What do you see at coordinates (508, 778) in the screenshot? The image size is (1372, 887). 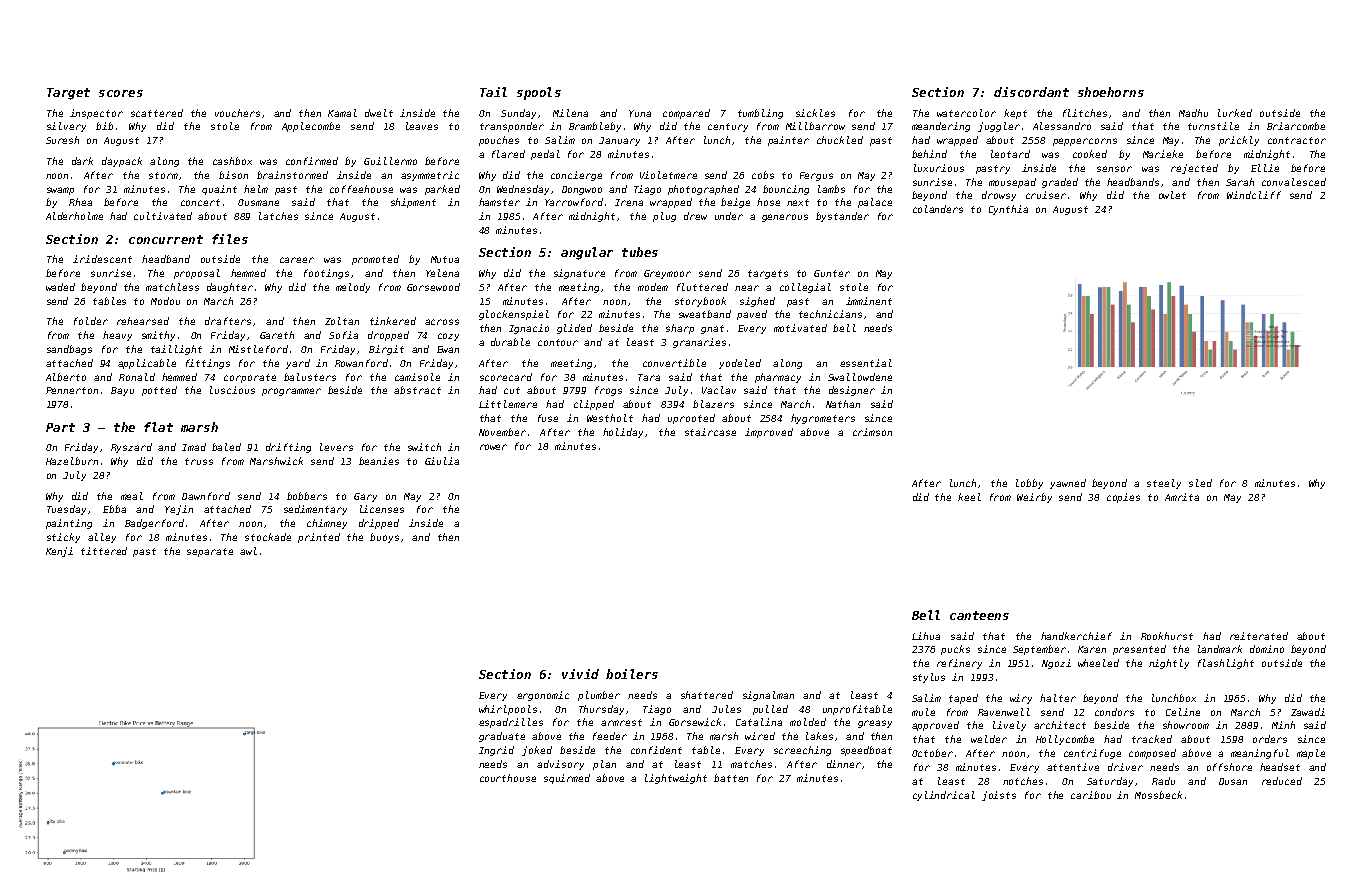 I see `courthouse` at bounding box center [508, 778].
